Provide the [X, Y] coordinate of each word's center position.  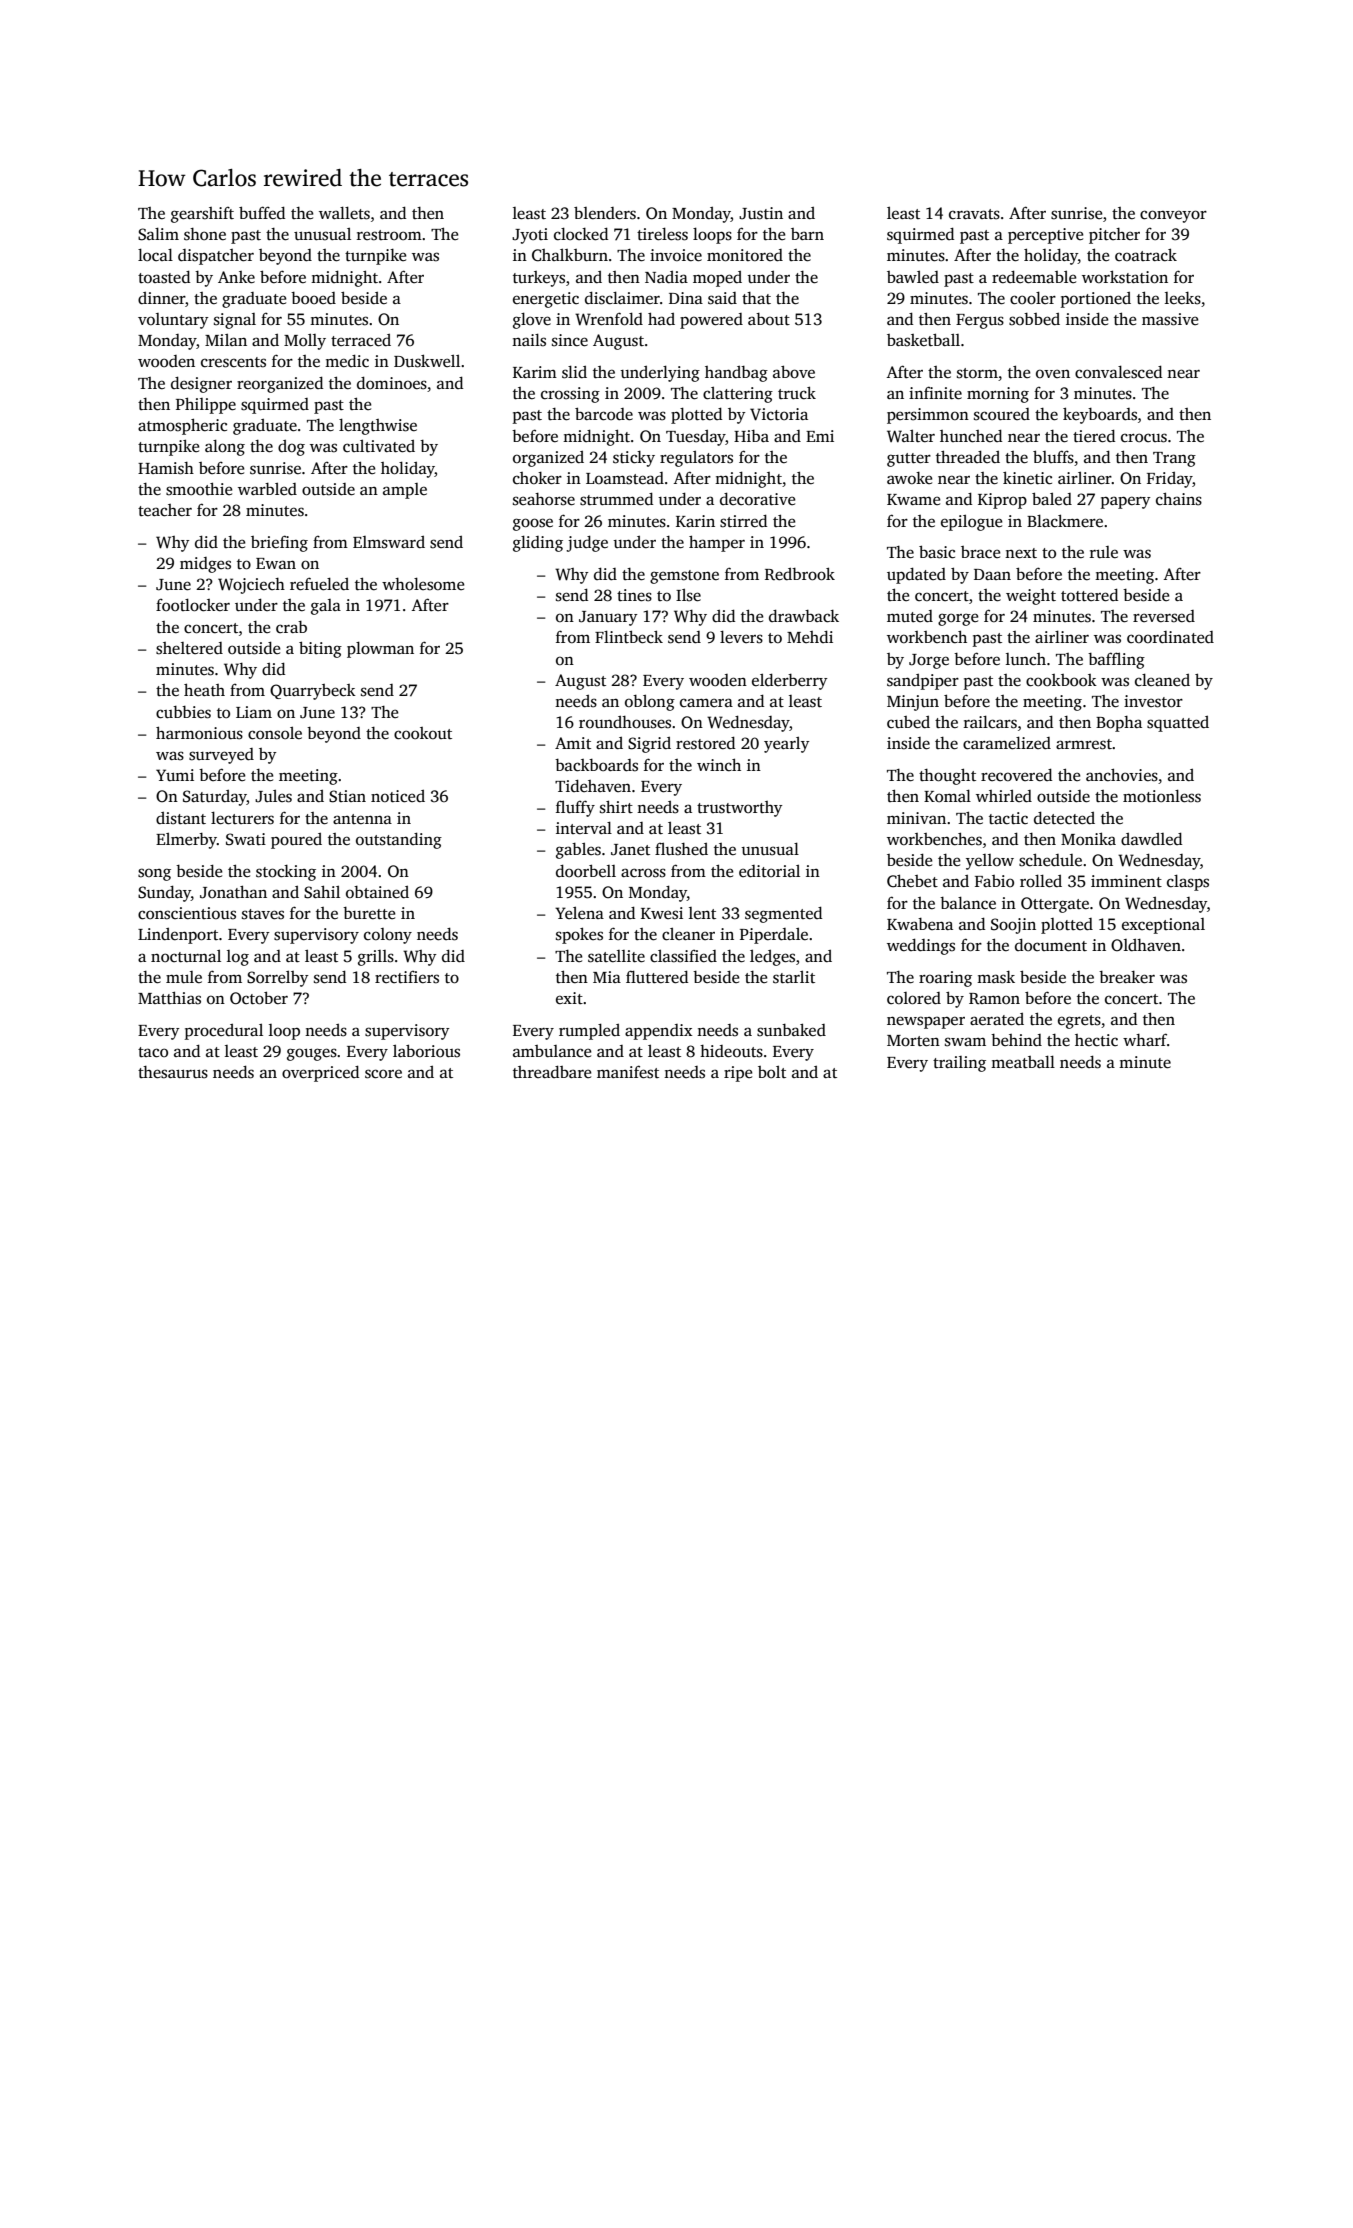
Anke [236, 277]
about [769, 319]
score [383, 1074]
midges [205, 565]
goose [533, 524]
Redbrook [800, 574]
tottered [1089, 595]
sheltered [189, 648]
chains [1179, 499]
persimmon [928, 416]
